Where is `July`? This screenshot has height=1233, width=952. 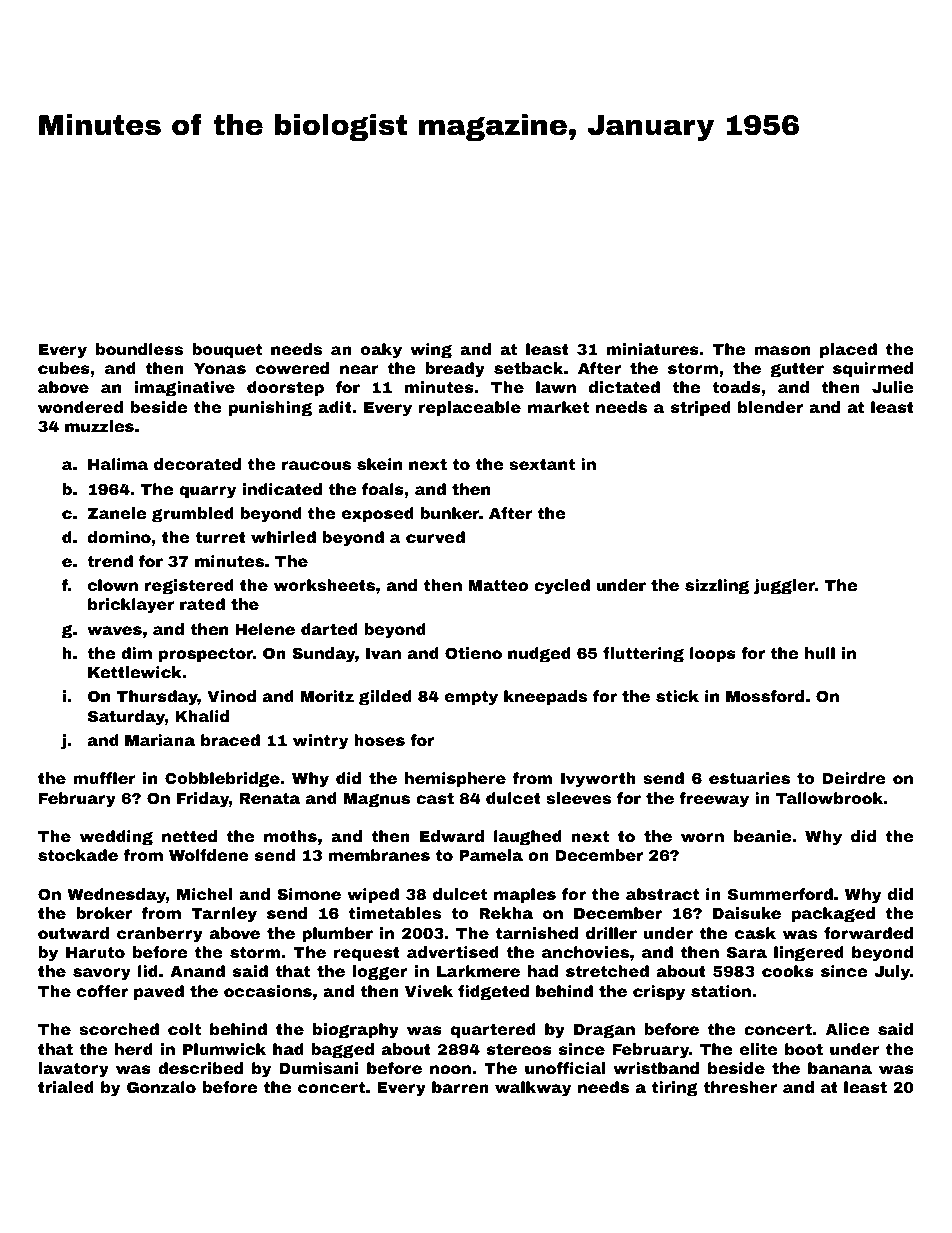
July is located at coordinates (892, 973).
